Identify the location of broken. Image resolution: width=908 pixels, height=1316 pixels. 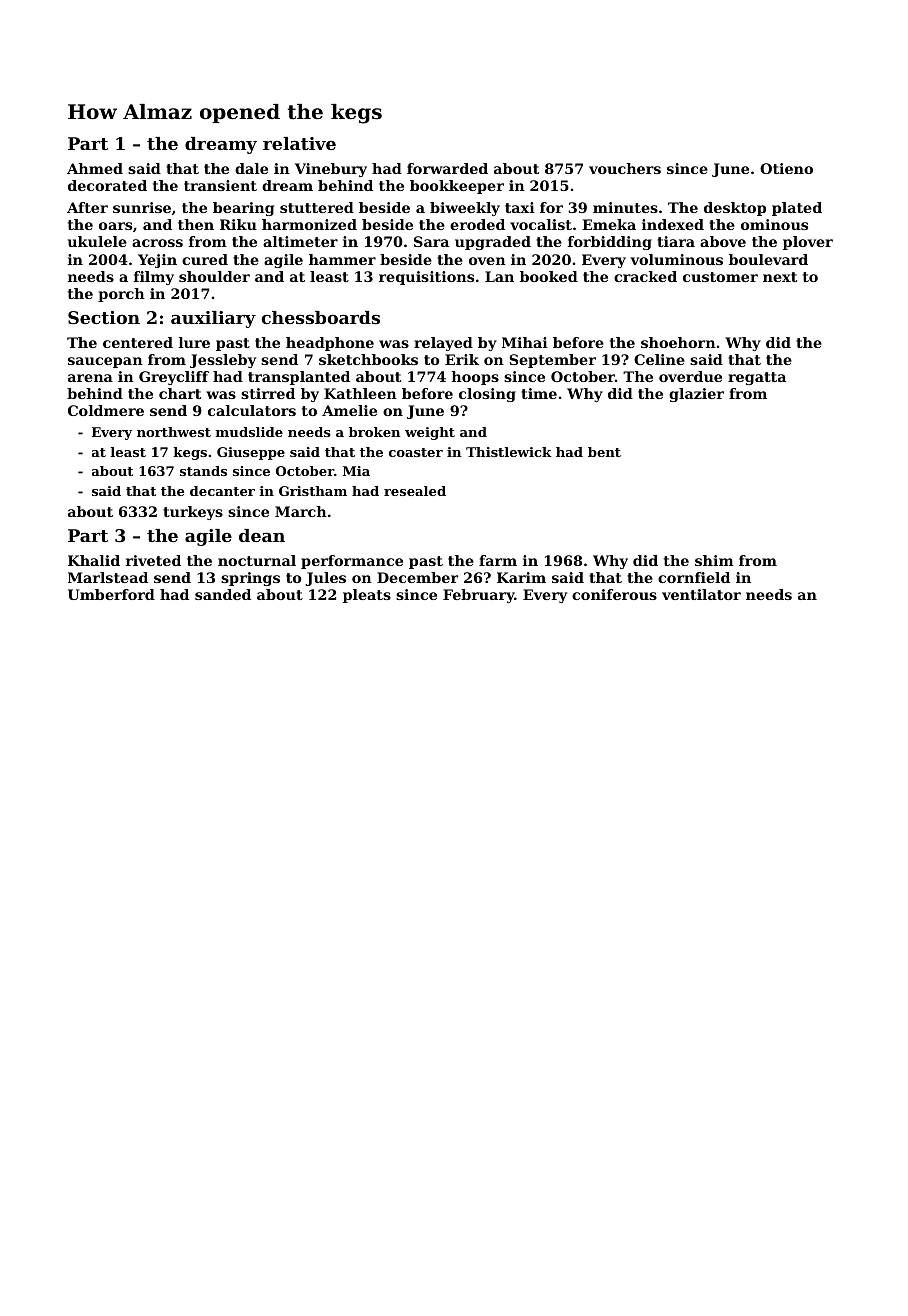
(374, 432).
